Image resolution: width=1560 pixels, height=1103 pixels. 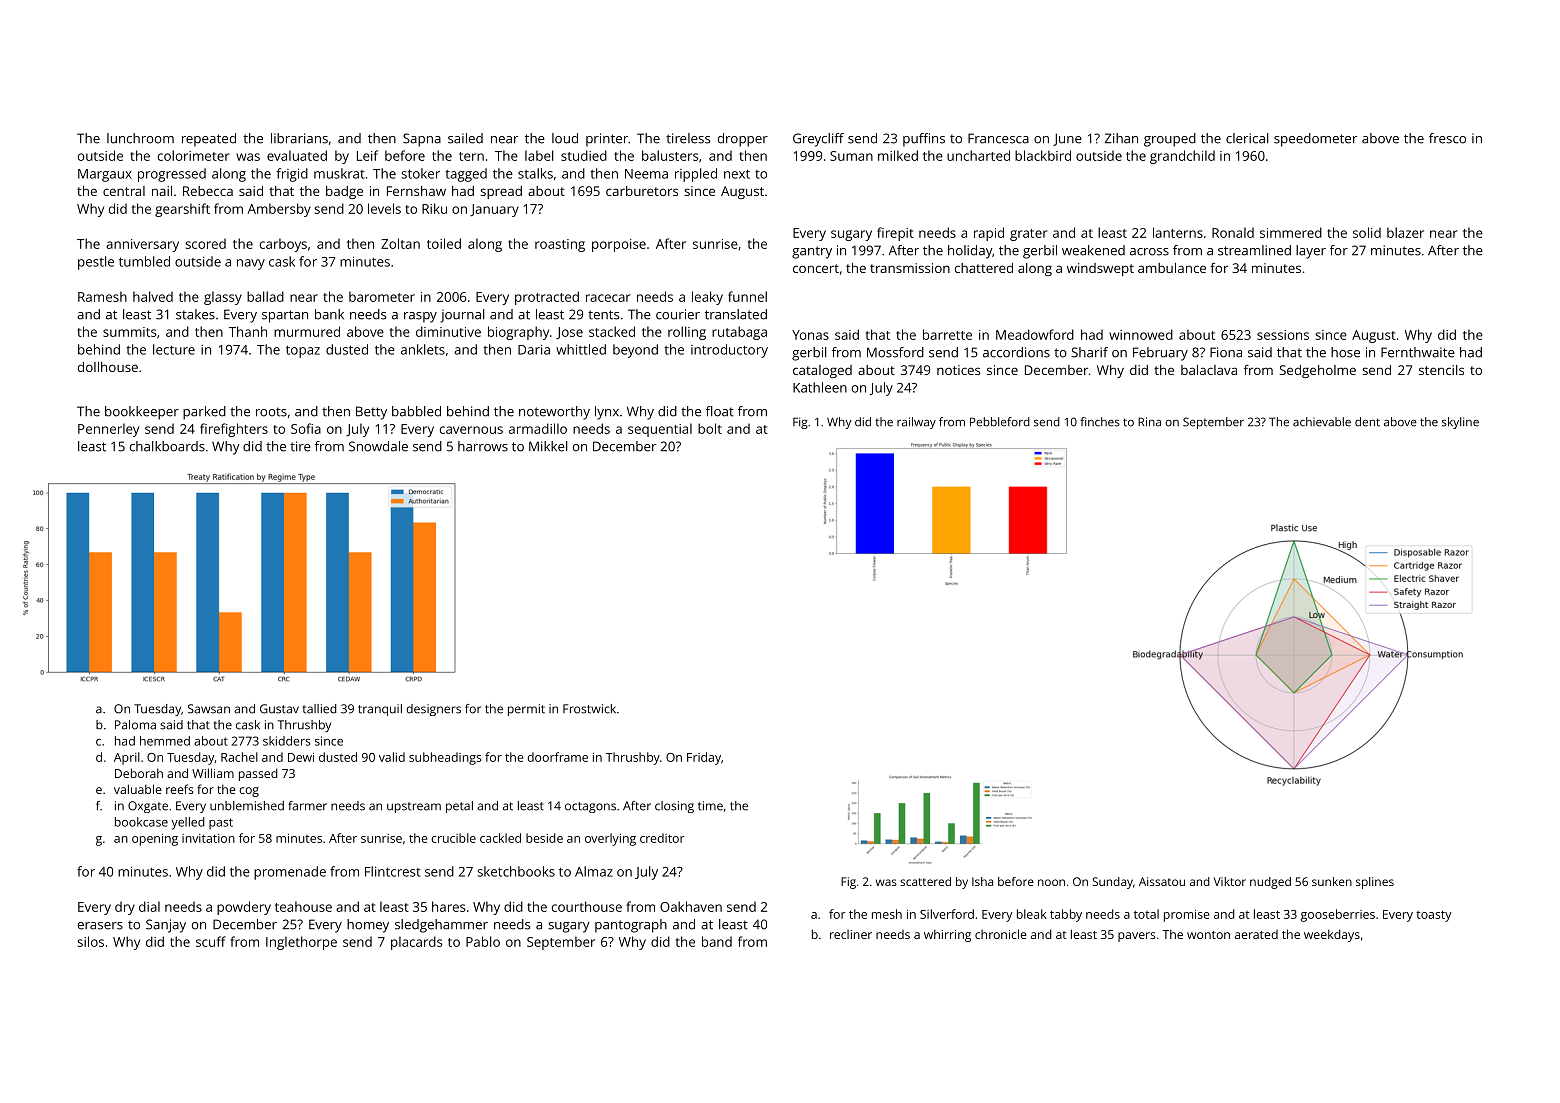 What do you see at coordinates (416, 411) in the screenshot?
I see `babbled` at bounding box center [416, 411].
